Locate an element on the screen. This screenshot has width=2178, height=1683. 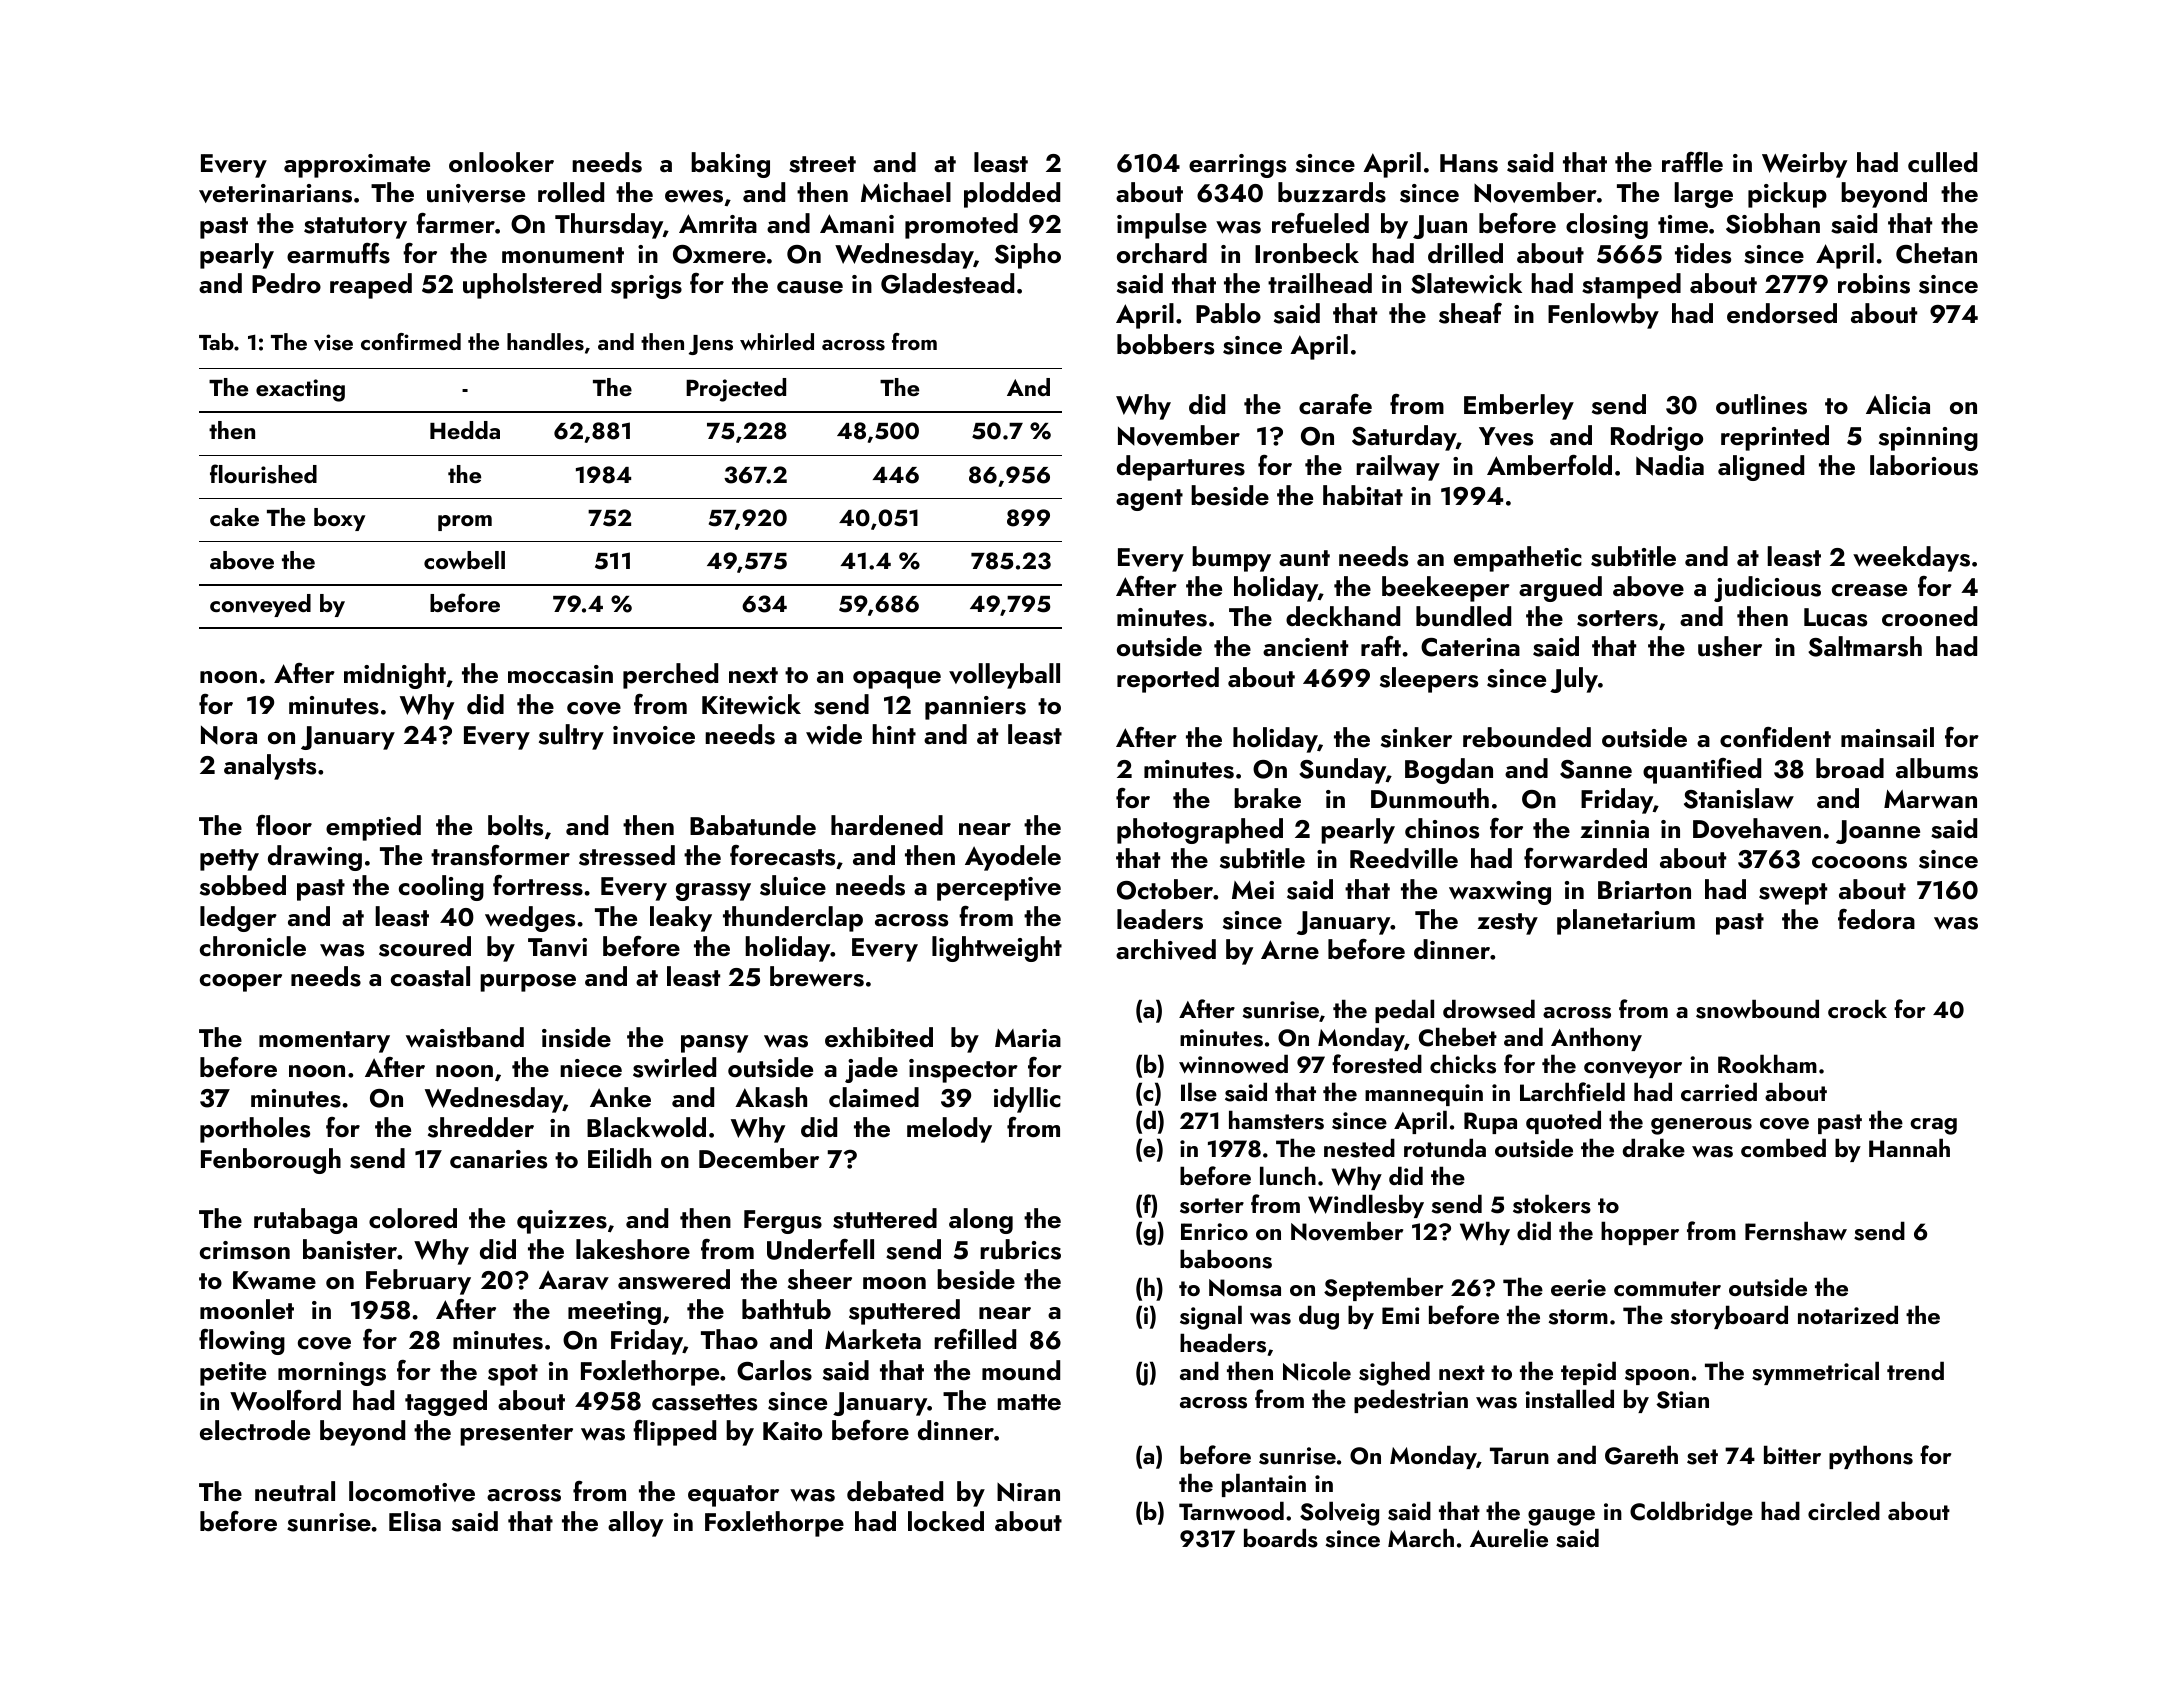
usher is located at coordinates (1730, 646).
